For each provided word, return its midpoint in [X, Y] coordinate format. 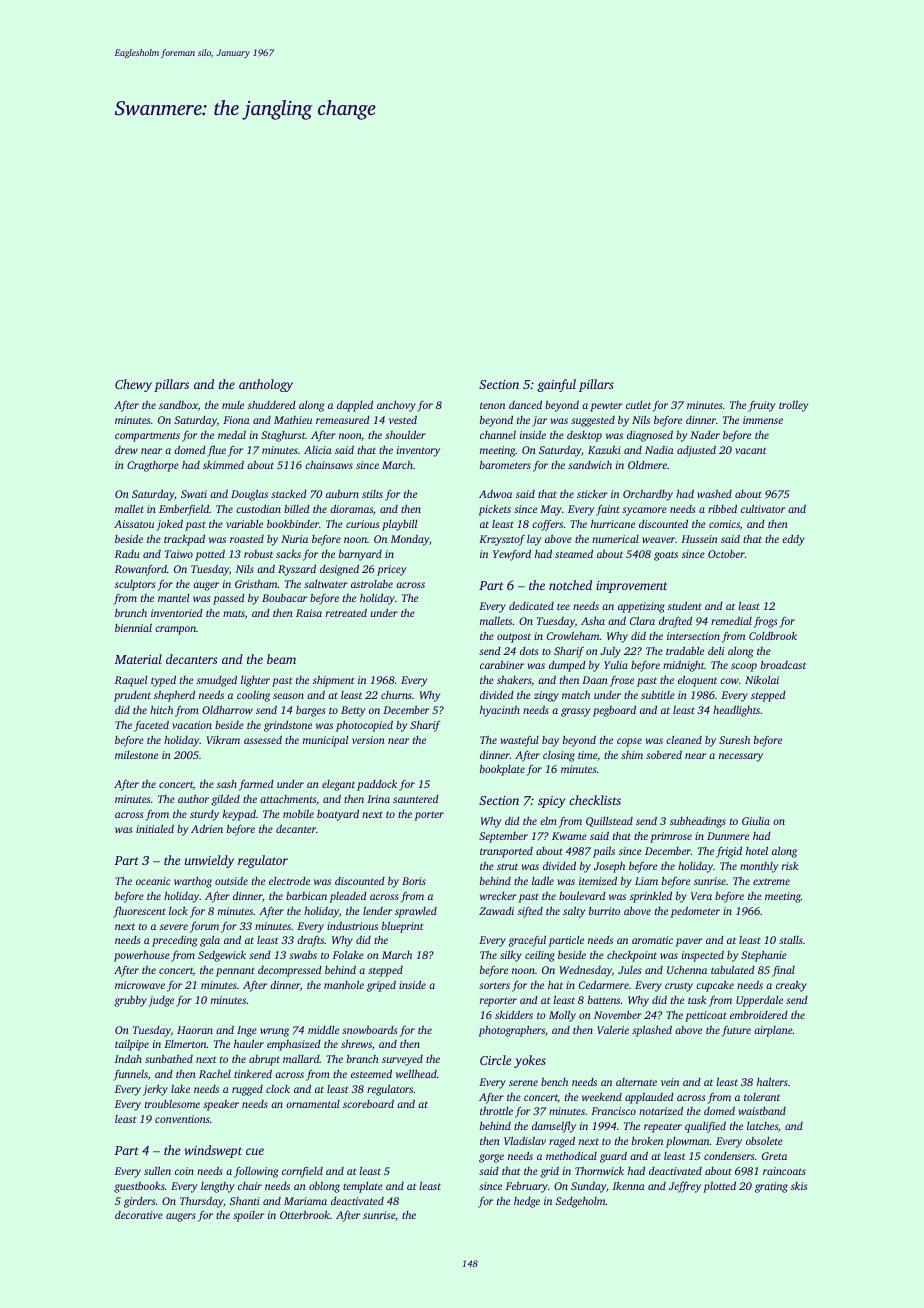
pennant [235, 972]
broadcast [783, 665]
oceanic [153, 881]
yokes [530, 1061]
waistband [762, 1111]
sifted [530, 912]
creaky [791, 986]
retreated [346, 612]
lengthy [217, 1187]
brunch [131, 613]
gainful [556, 385]
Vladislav [525, 1140]
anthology [266, 385]
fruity [761, 406]
